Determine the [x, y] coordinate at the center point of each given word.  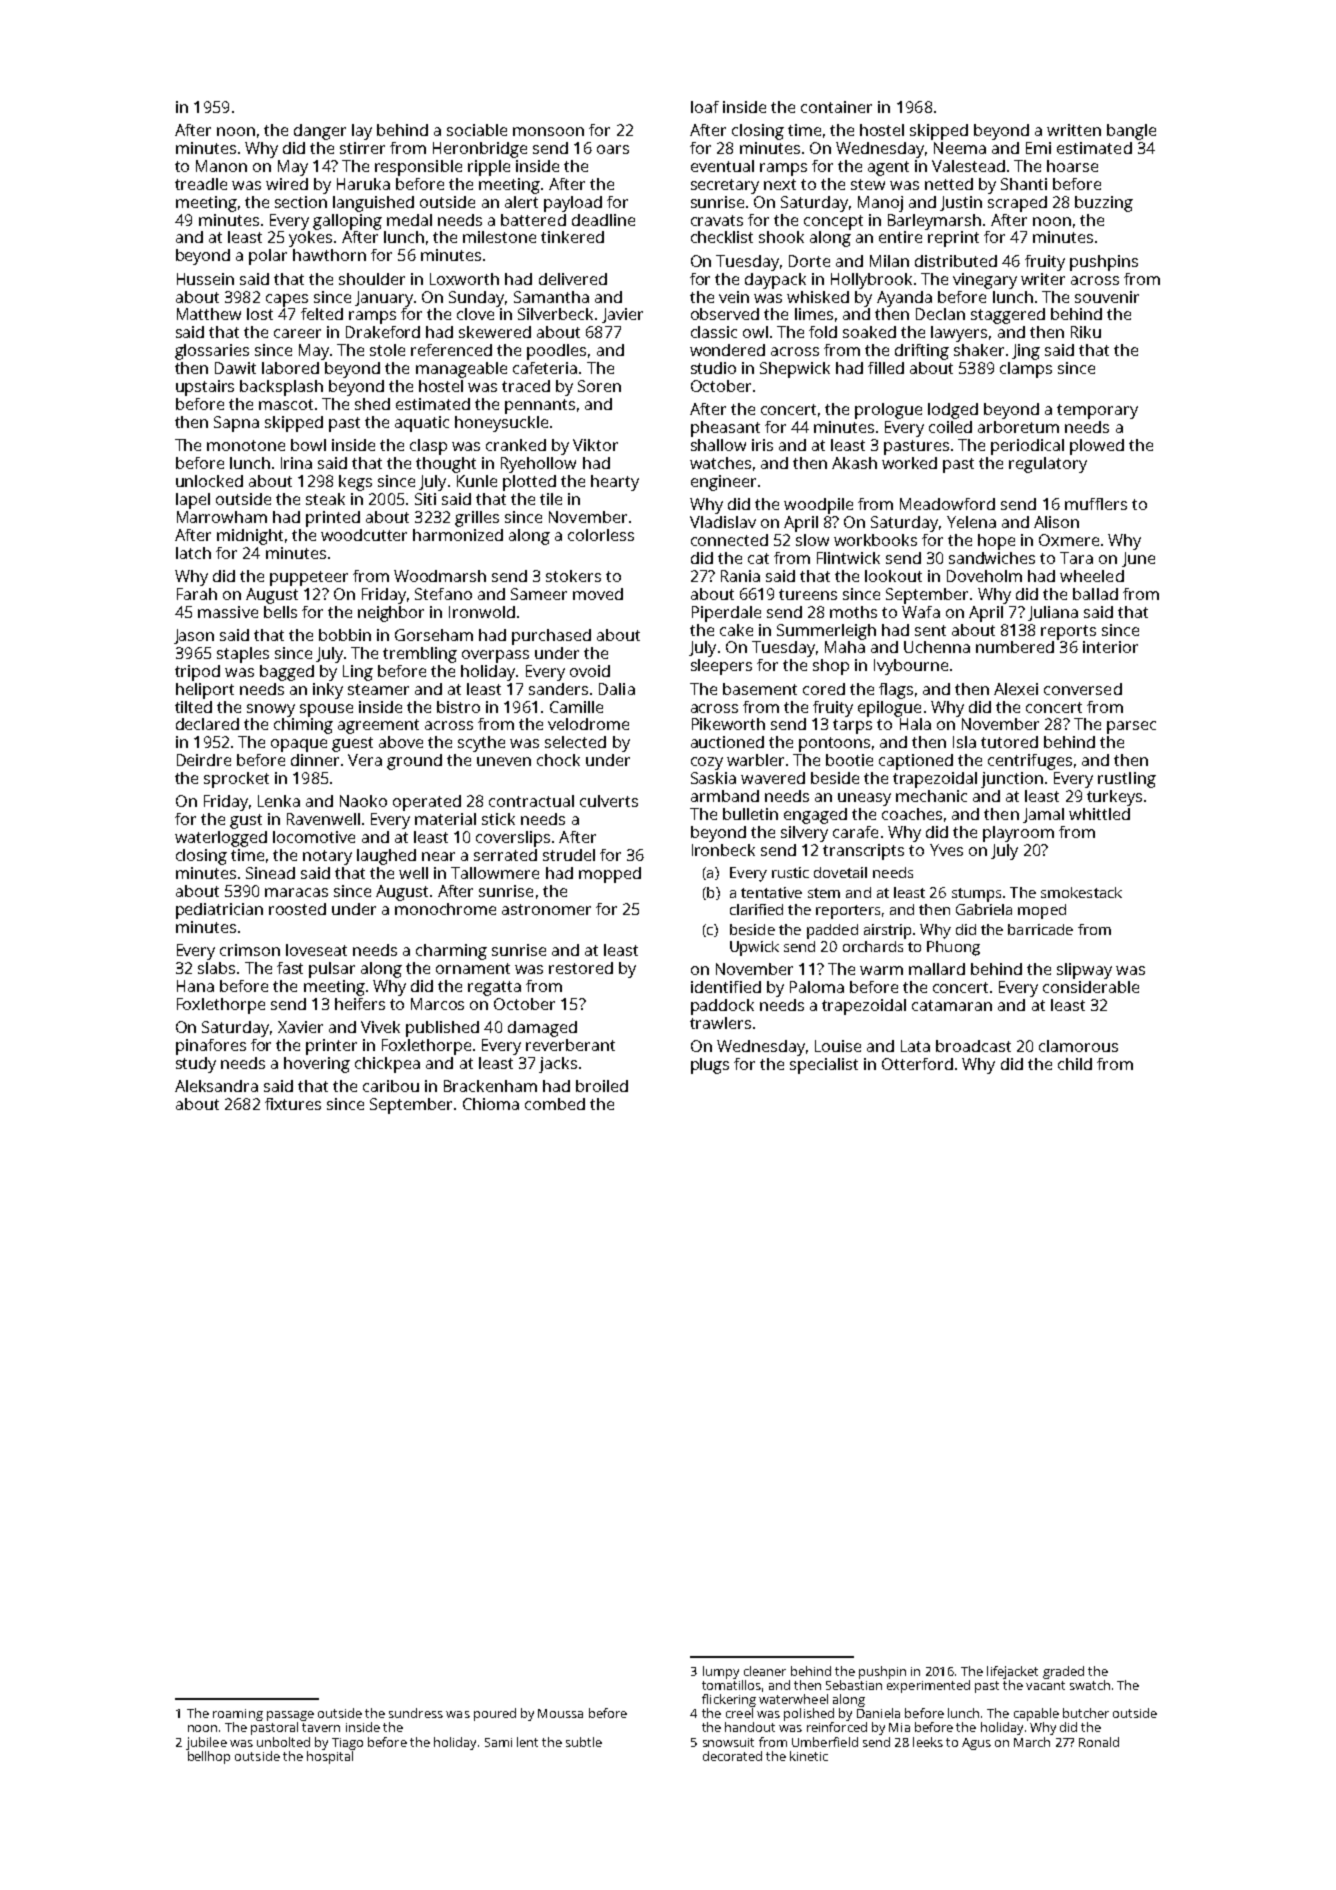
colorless [601, 535]
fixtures [293, 1104]
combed [555, 1104]
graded [1063, 1672]
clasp [428, 447]
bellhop [209, 1757]
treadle [201, 184]
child [1075, 1064]
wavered [773, 778]
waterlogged [221, 839]
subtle [584, 1742]
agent [888, 168]
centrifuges [1030, 762]
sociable [477, 130]
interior [1110, 647]
